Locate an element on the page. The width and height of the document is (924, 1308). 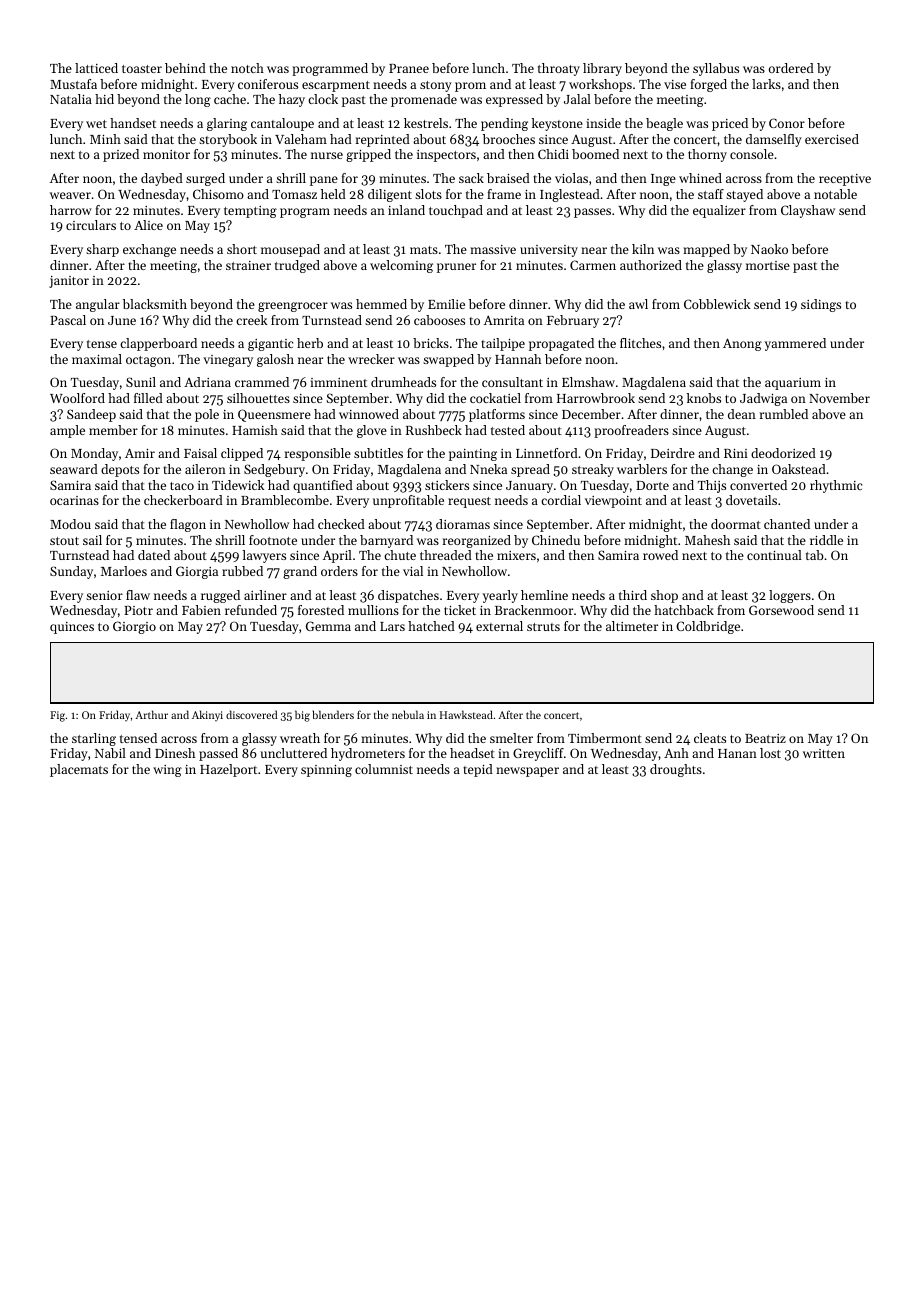
latticed is located at coordinates (96, 68).
